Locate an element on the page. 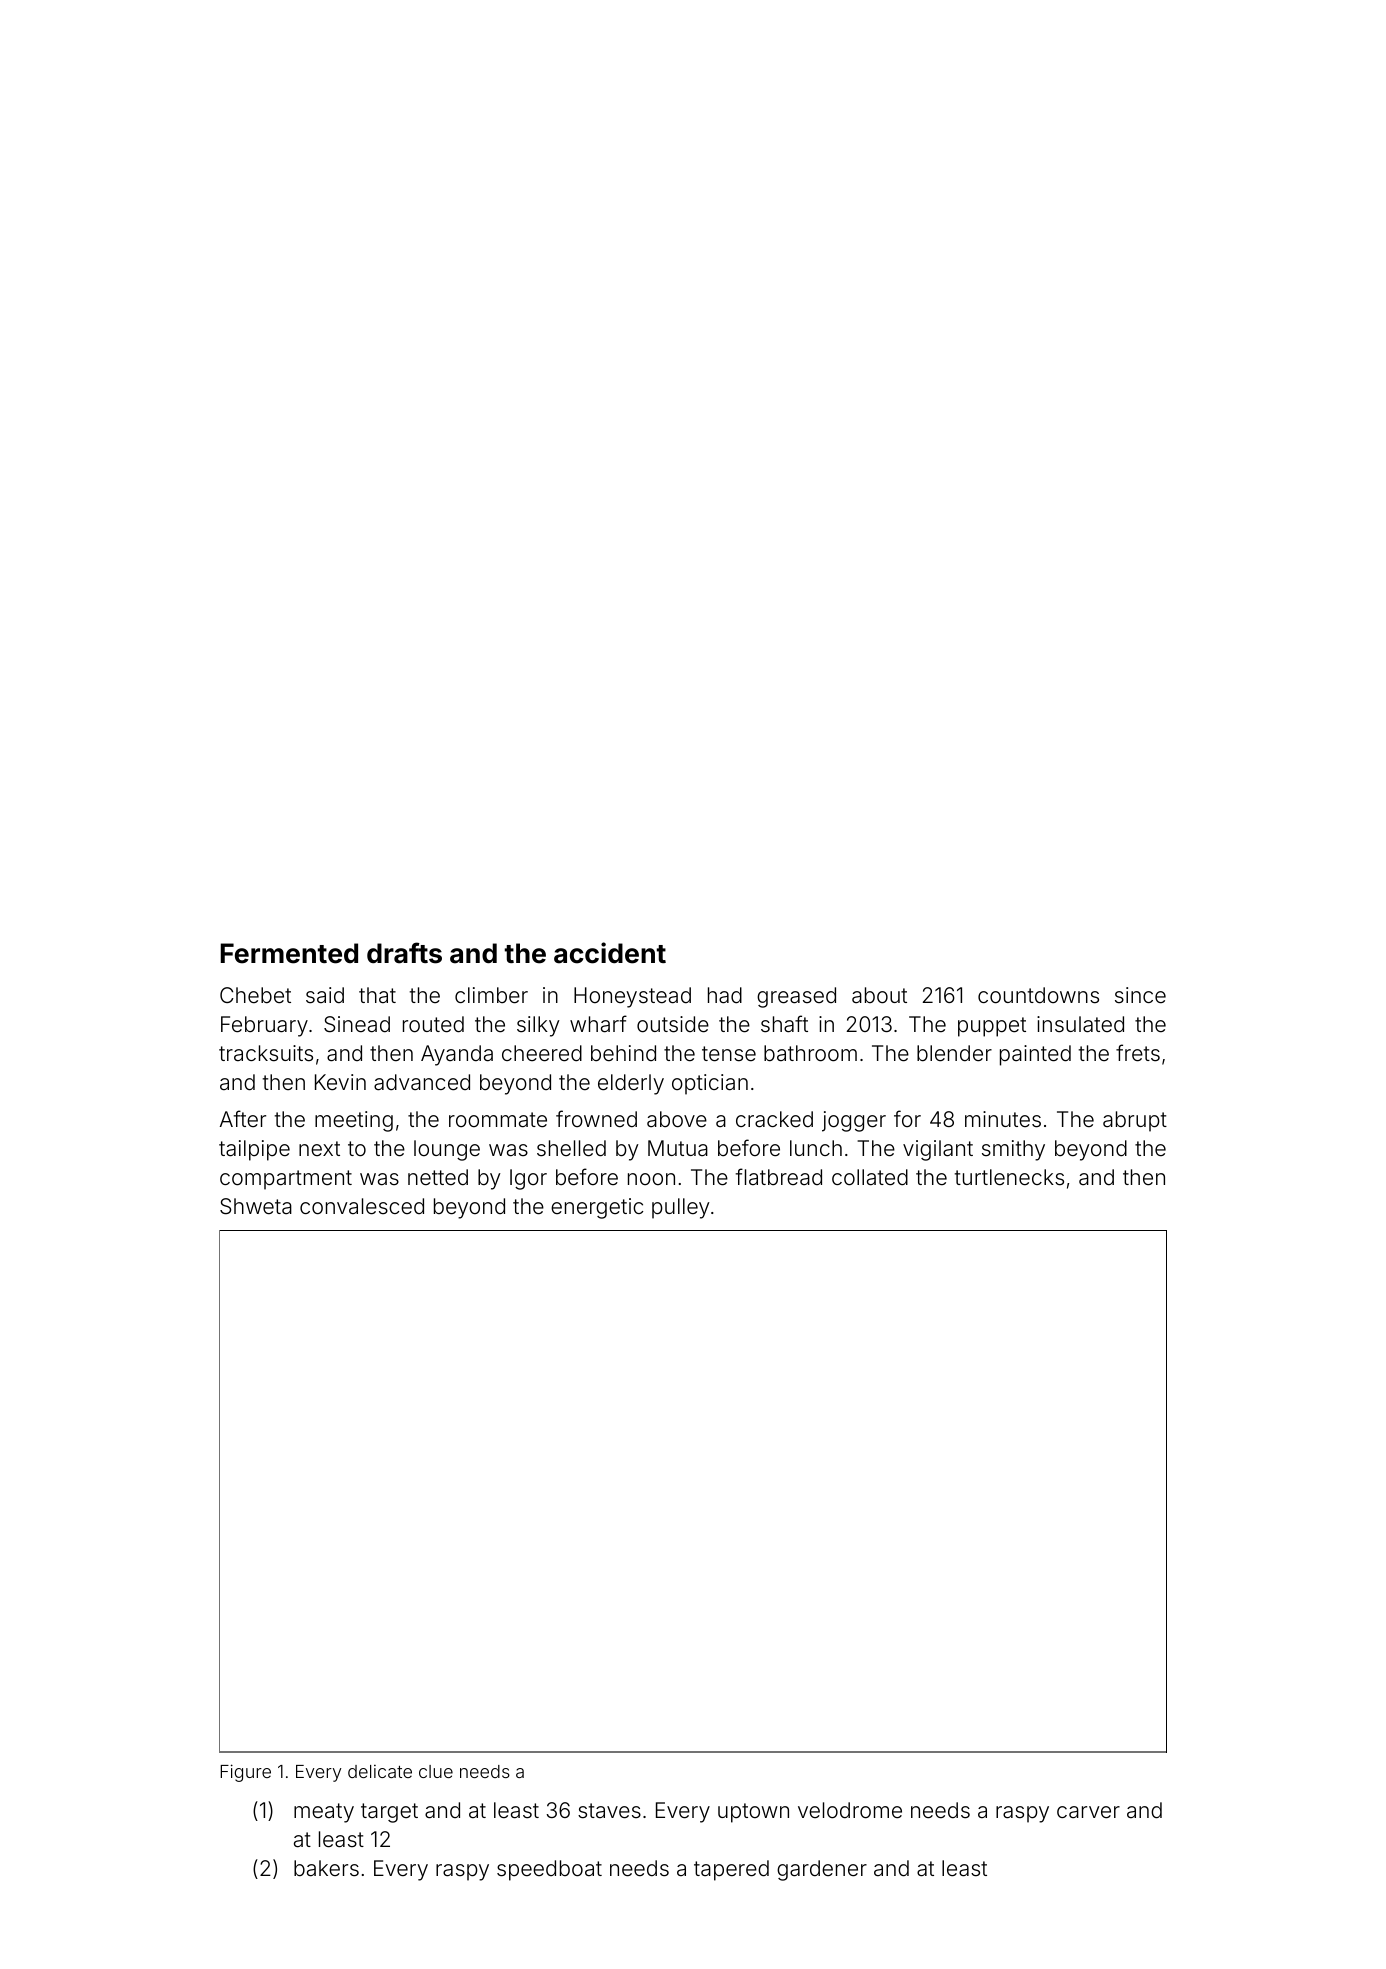 The image size is (1386, 1969). Fermented is located at coordinates (289, 953).
